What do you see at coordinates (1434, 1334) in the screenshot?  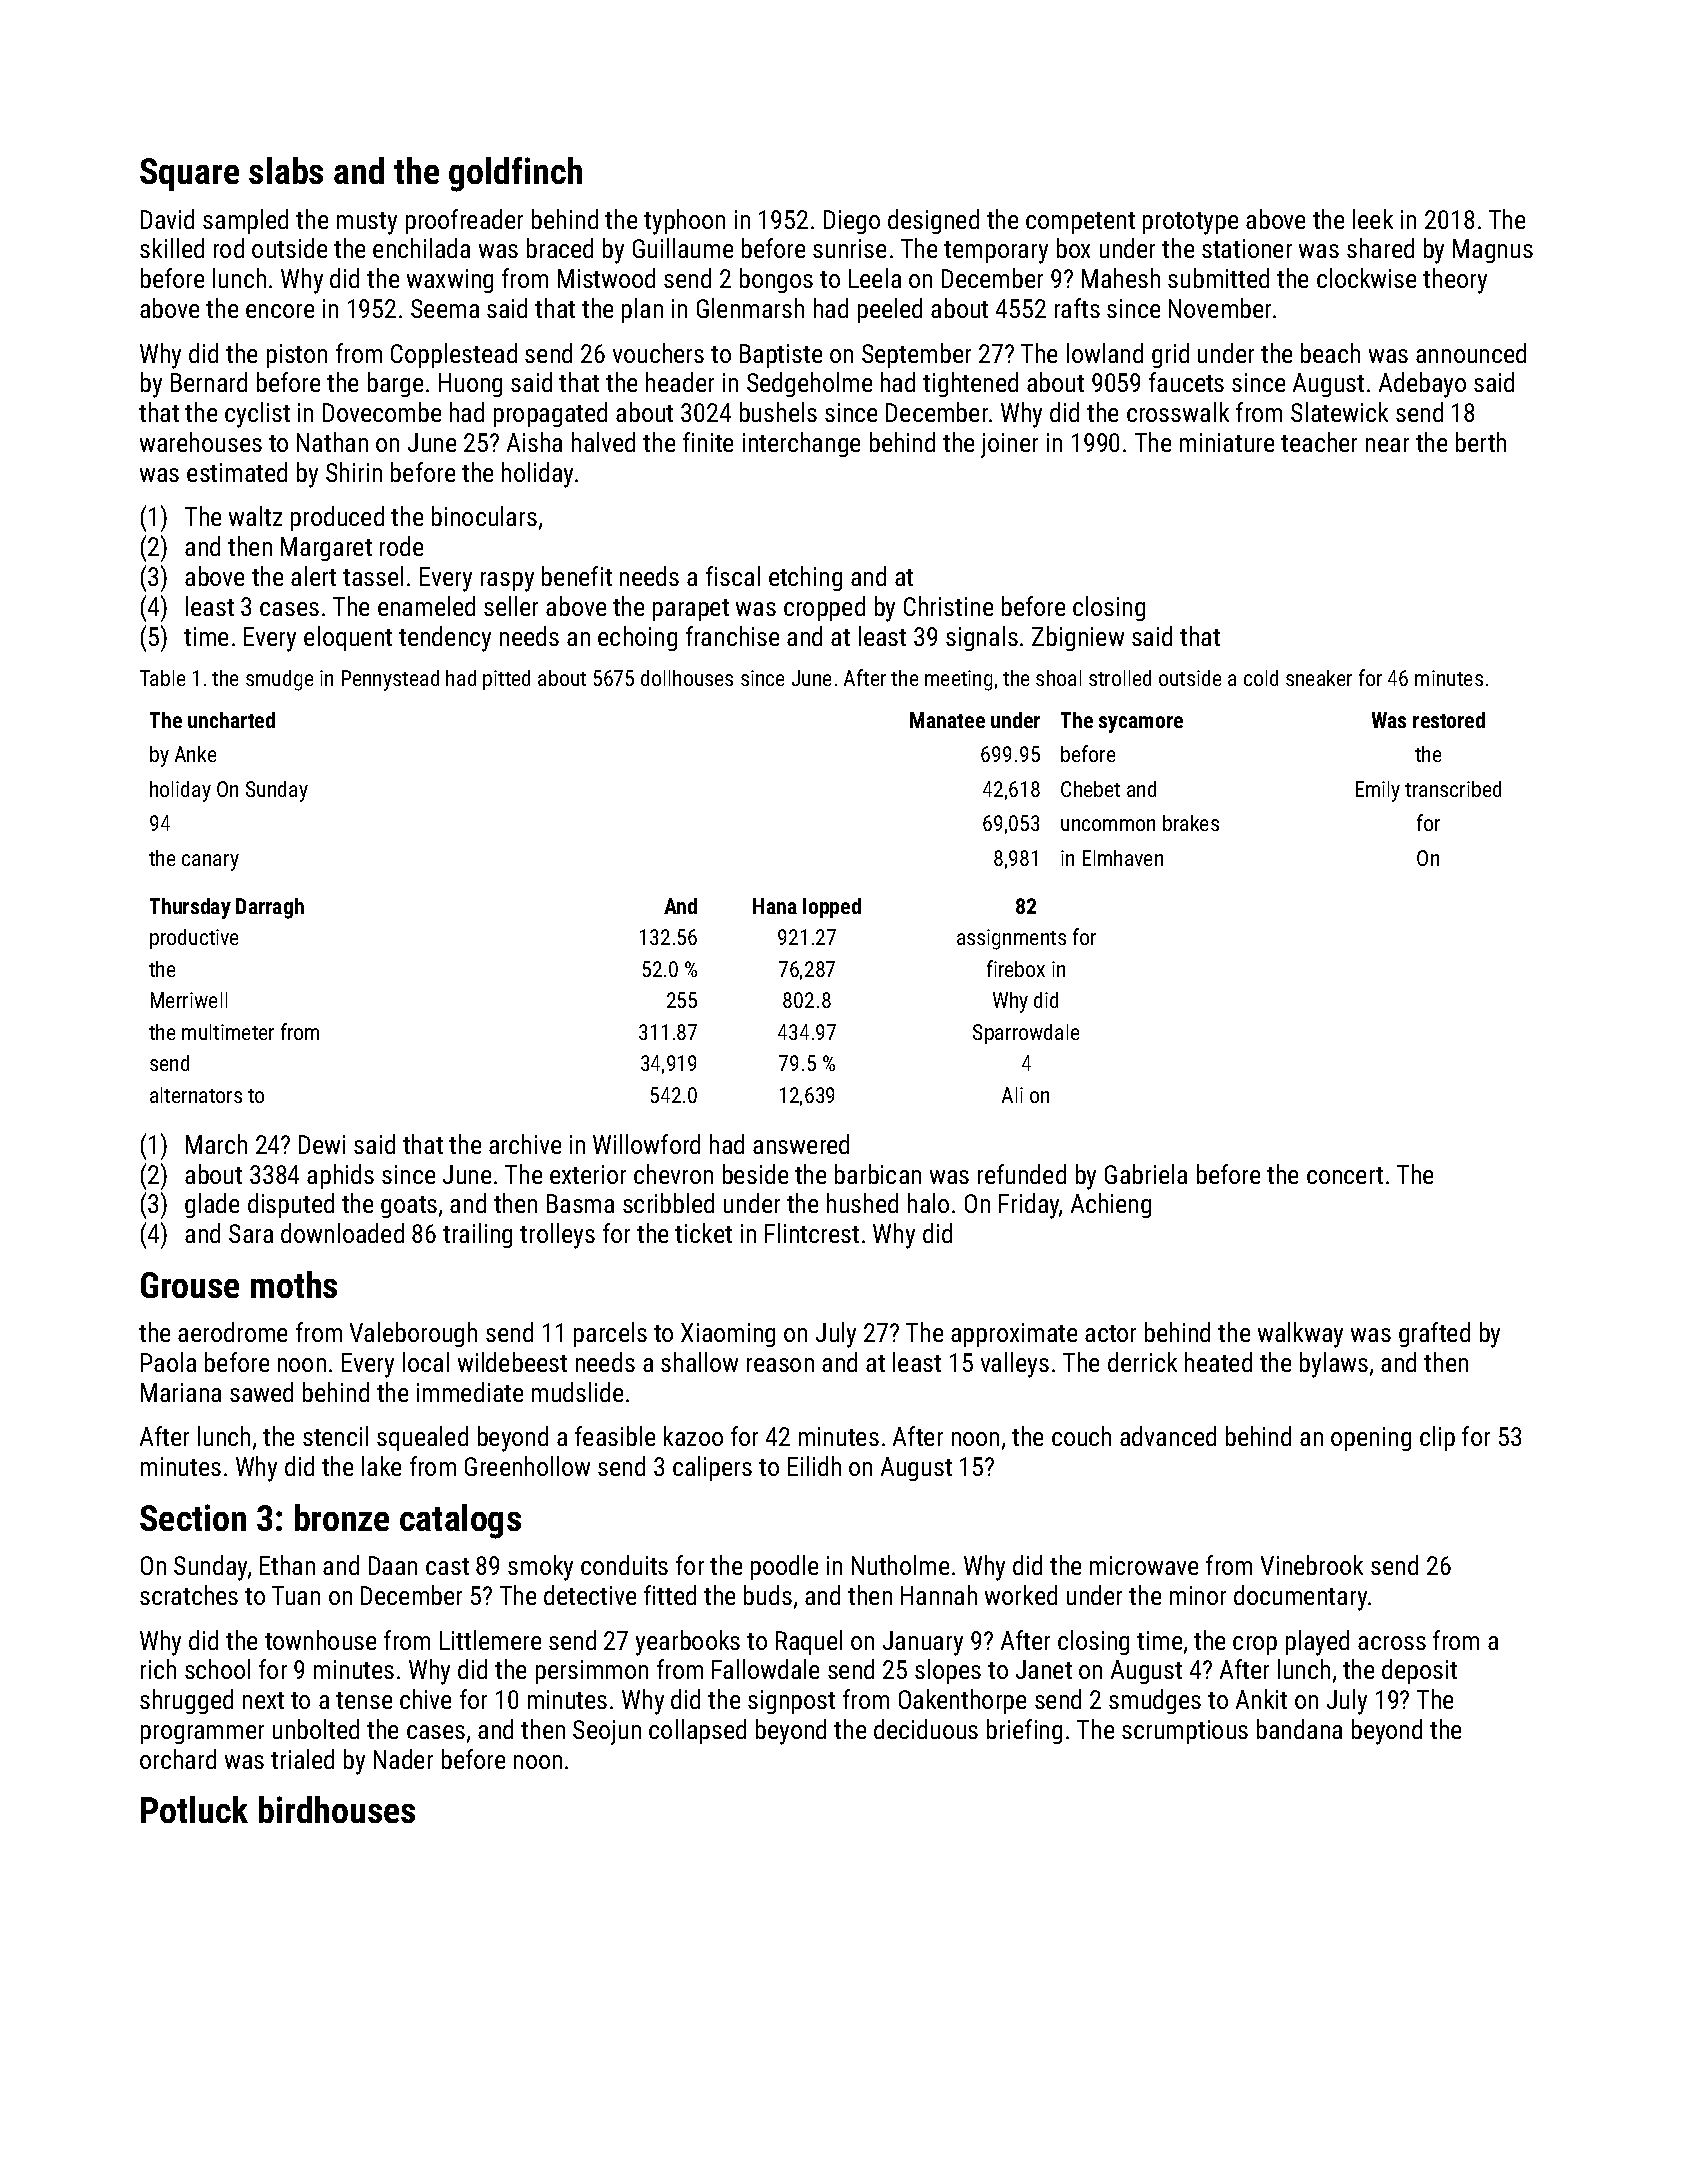 I see `grafted` at bounding box center [1434, 1334].
